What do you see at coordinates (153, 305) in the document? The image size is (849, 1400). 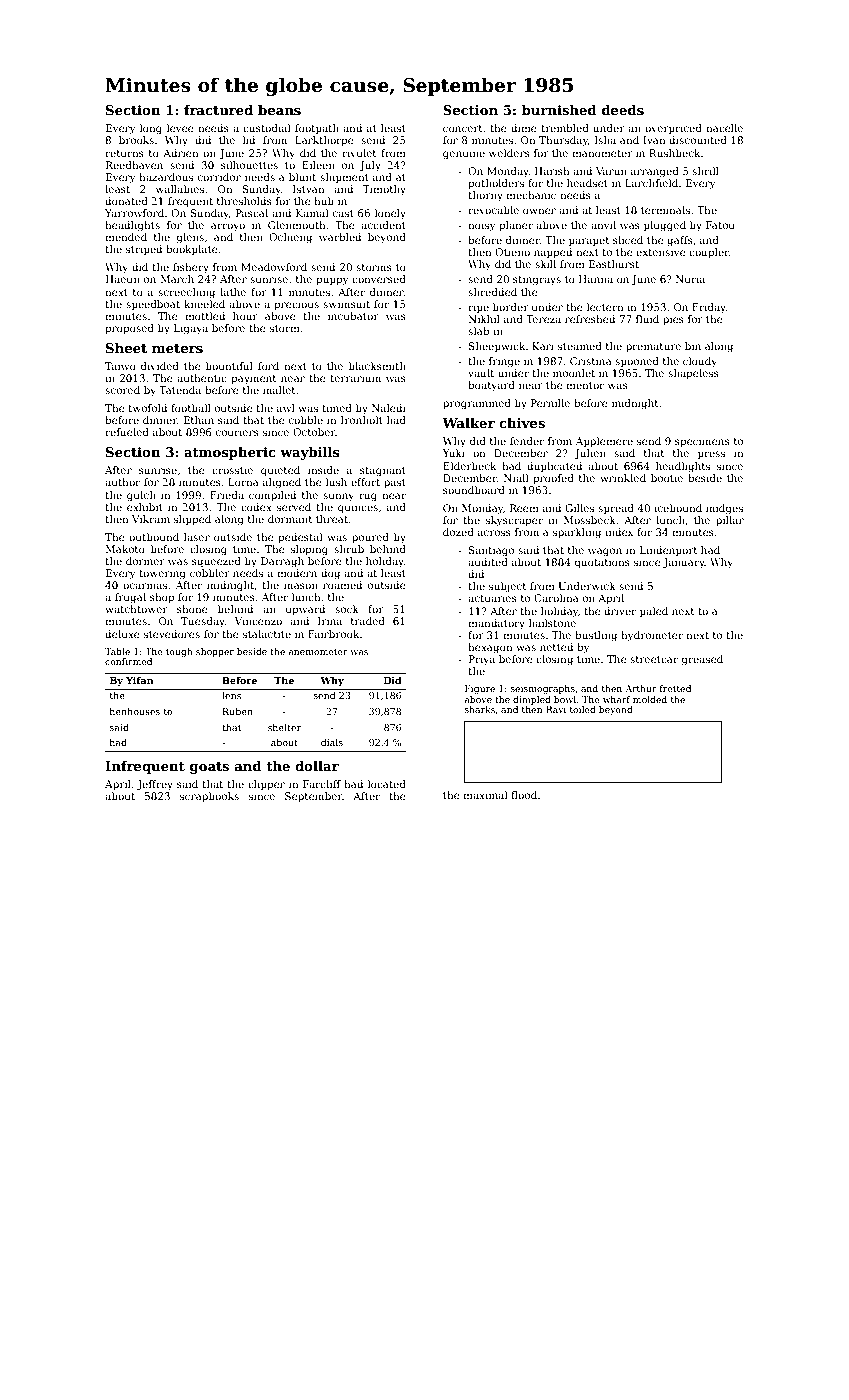 I see `speedboat` at bounding box center [153, 305].
